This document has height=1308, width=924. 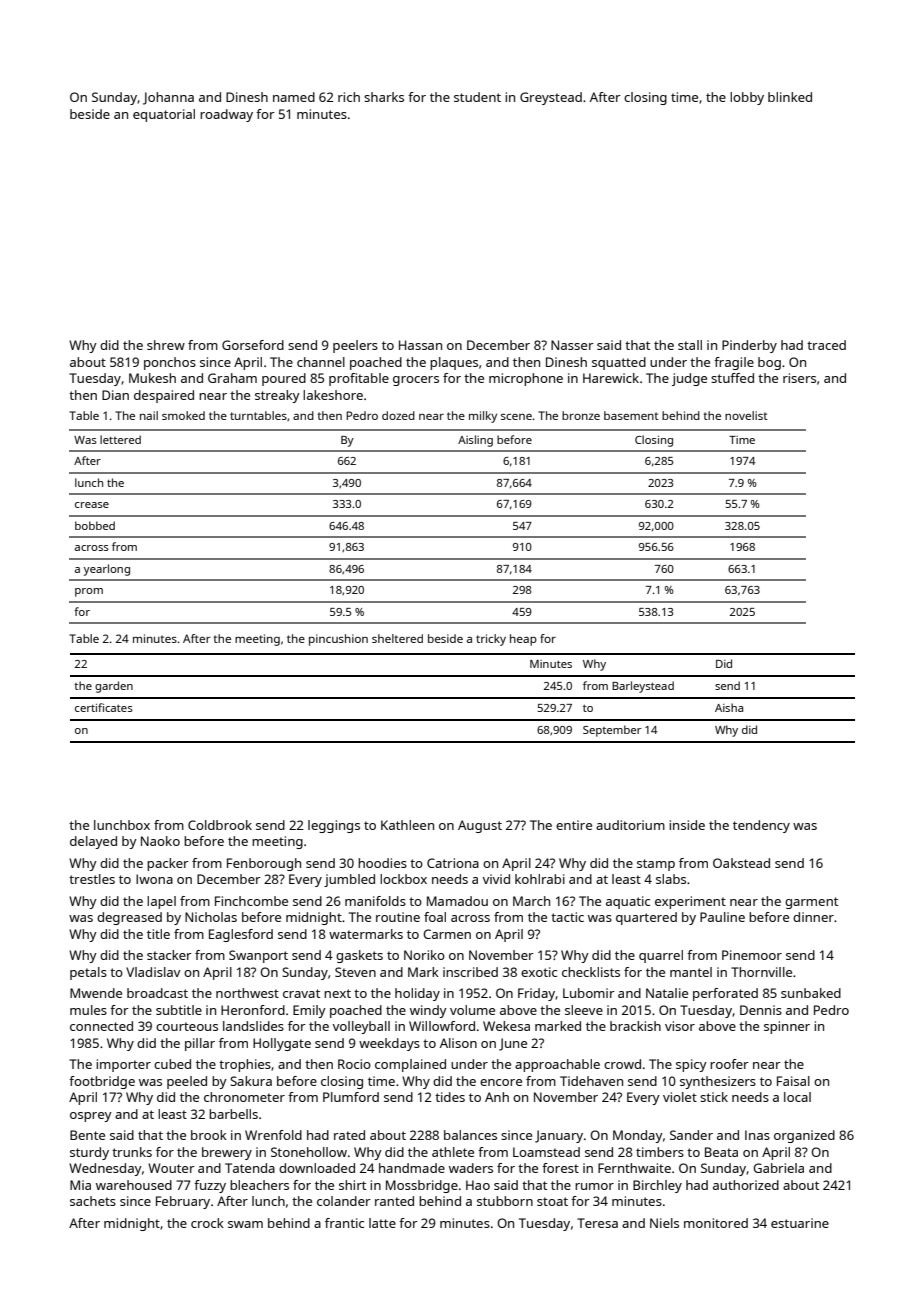 What do you see at coordinates (89, 592) in the document?
I see `prom` at bounding box center [89, 592].
